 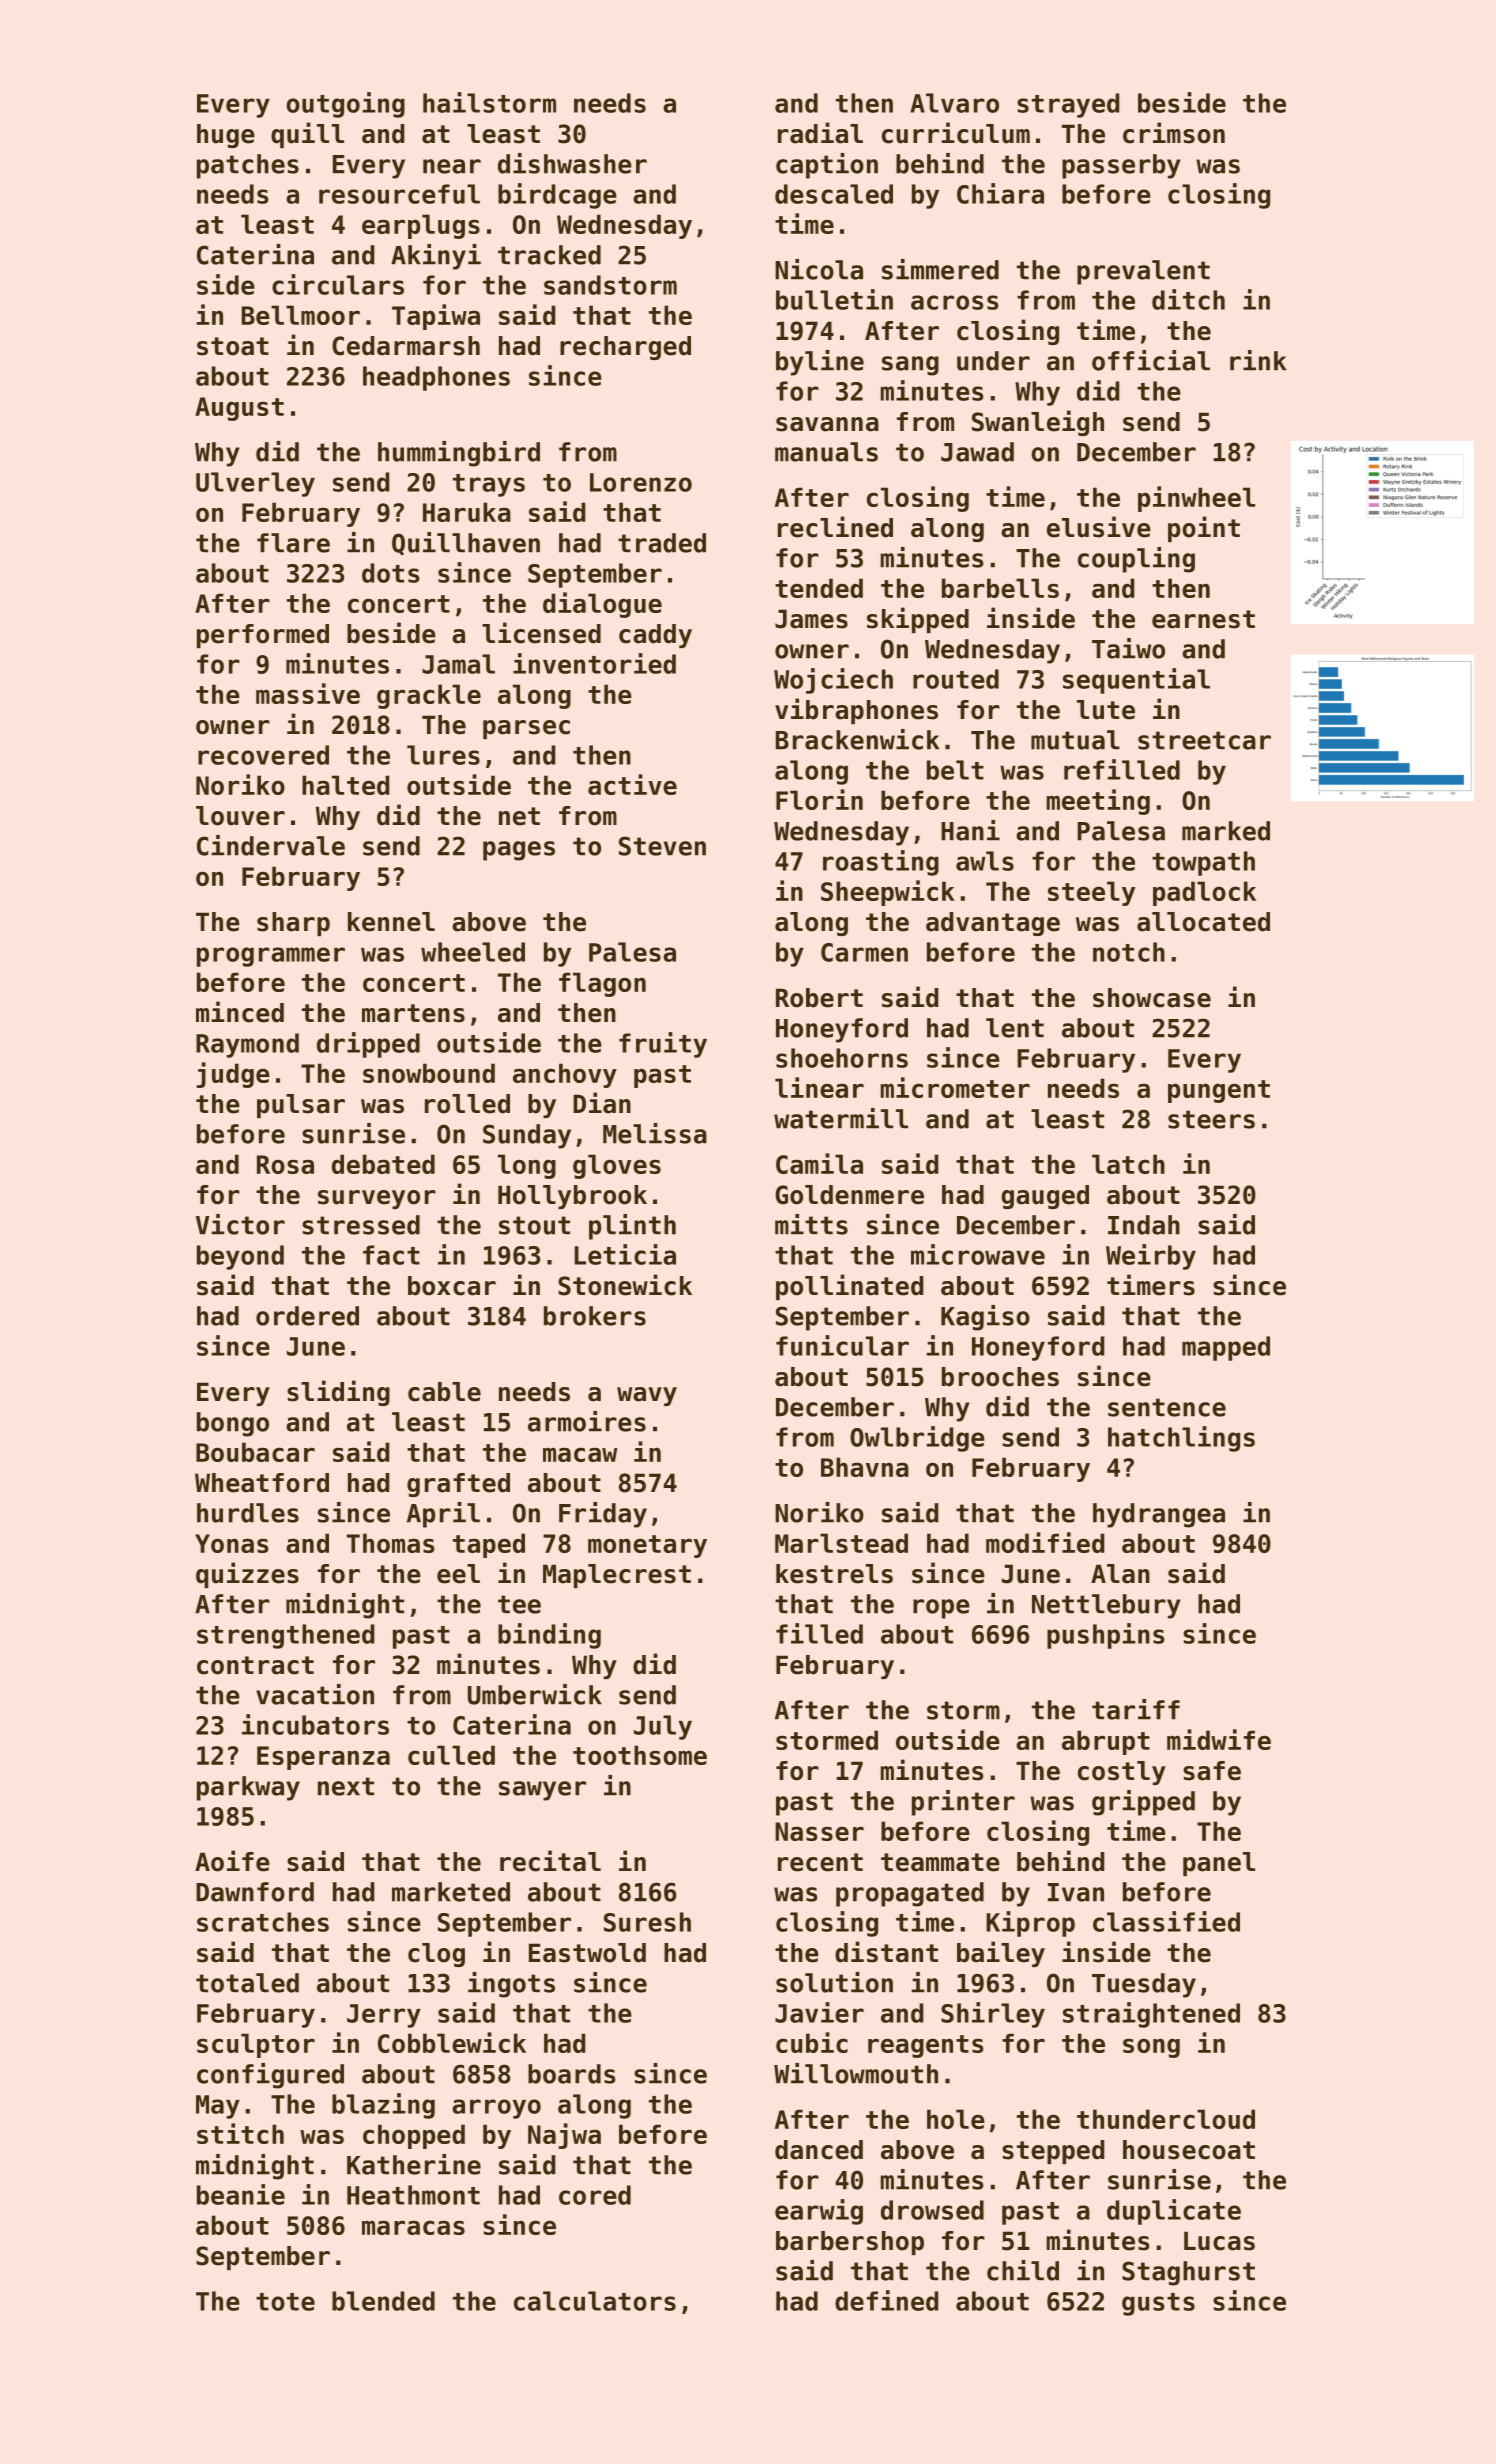 What do you see at coordinates (978, 1254) in the screenshot?
I see `microwave` at bounding box center [978, 1254].
